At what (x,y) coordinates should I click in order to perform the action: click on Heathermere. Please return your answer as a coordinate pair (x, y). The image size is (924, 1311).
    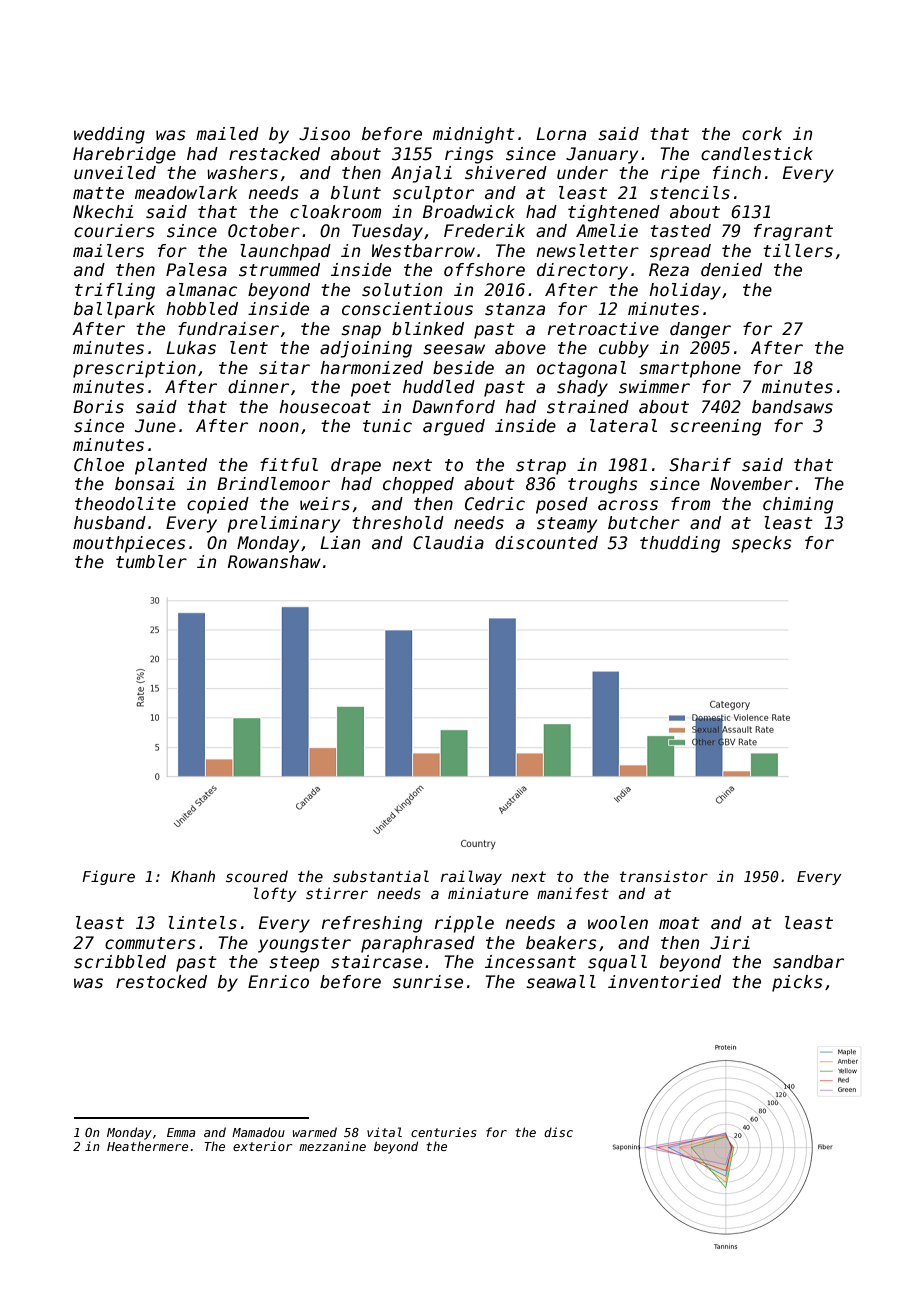
    Looking at the image, I should click on (147, 1146).
